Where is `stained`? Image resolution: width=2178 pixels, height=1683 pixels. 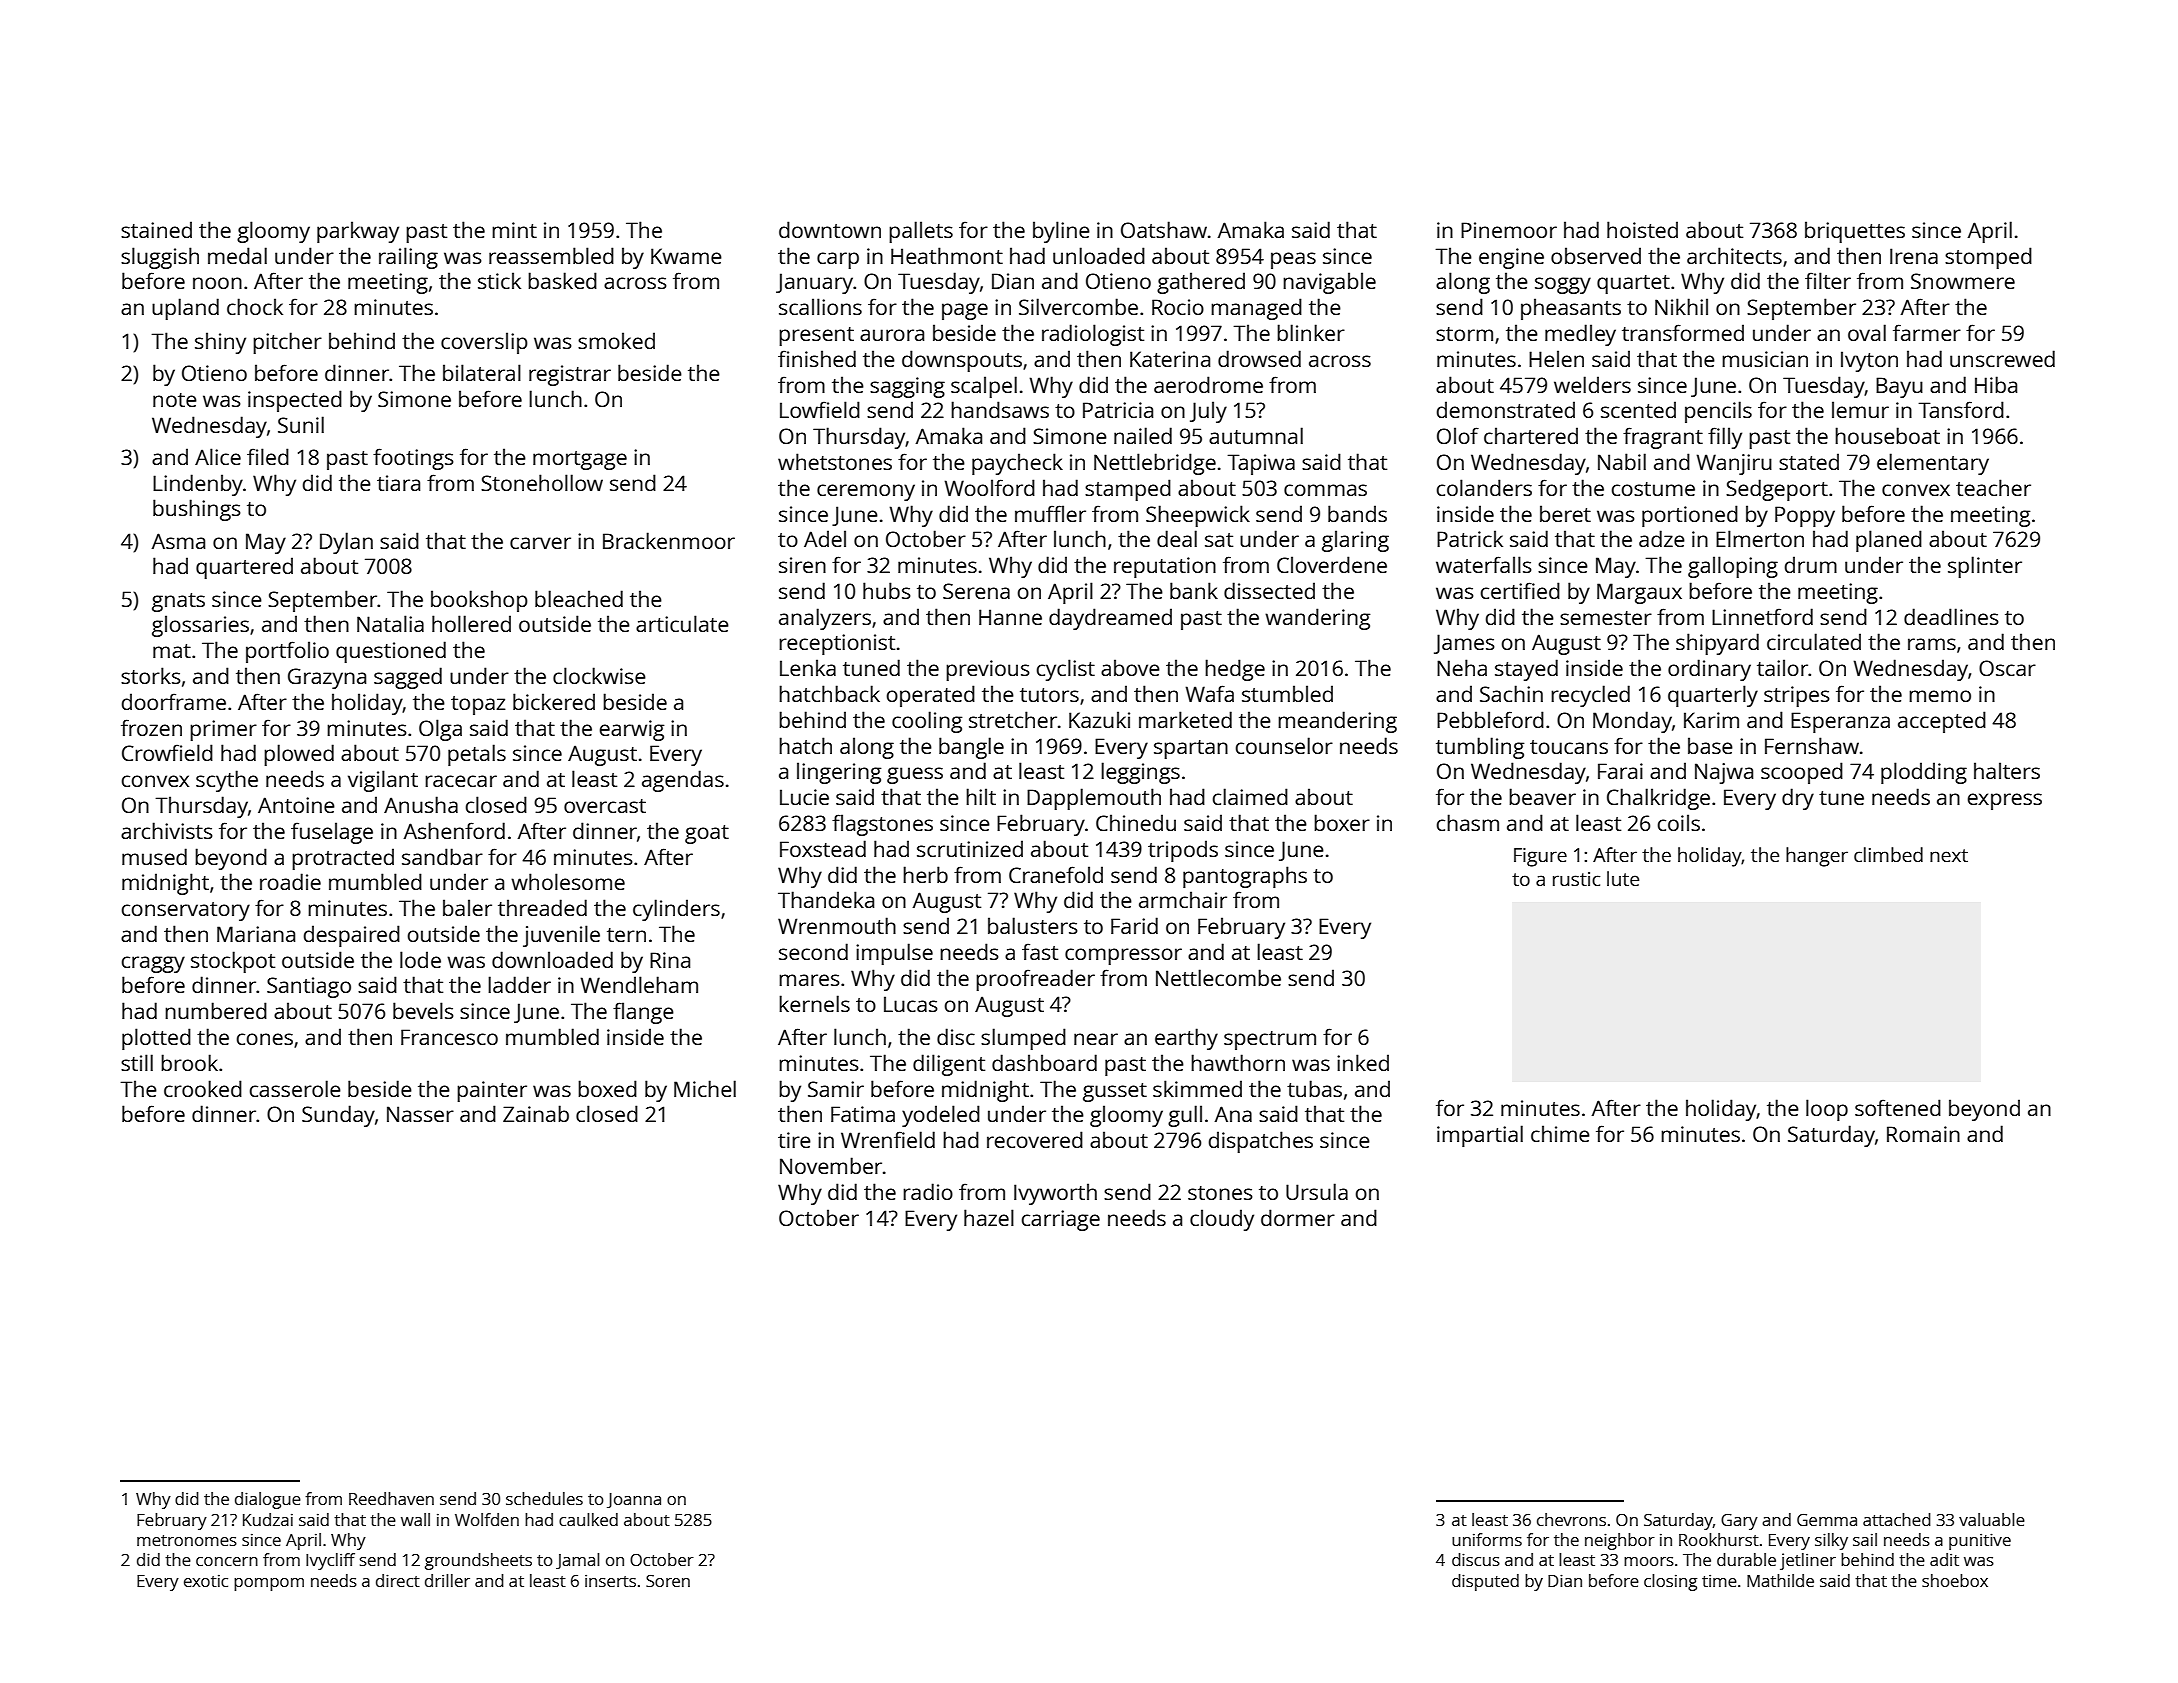 stained is located at coordinates (156, 229).
